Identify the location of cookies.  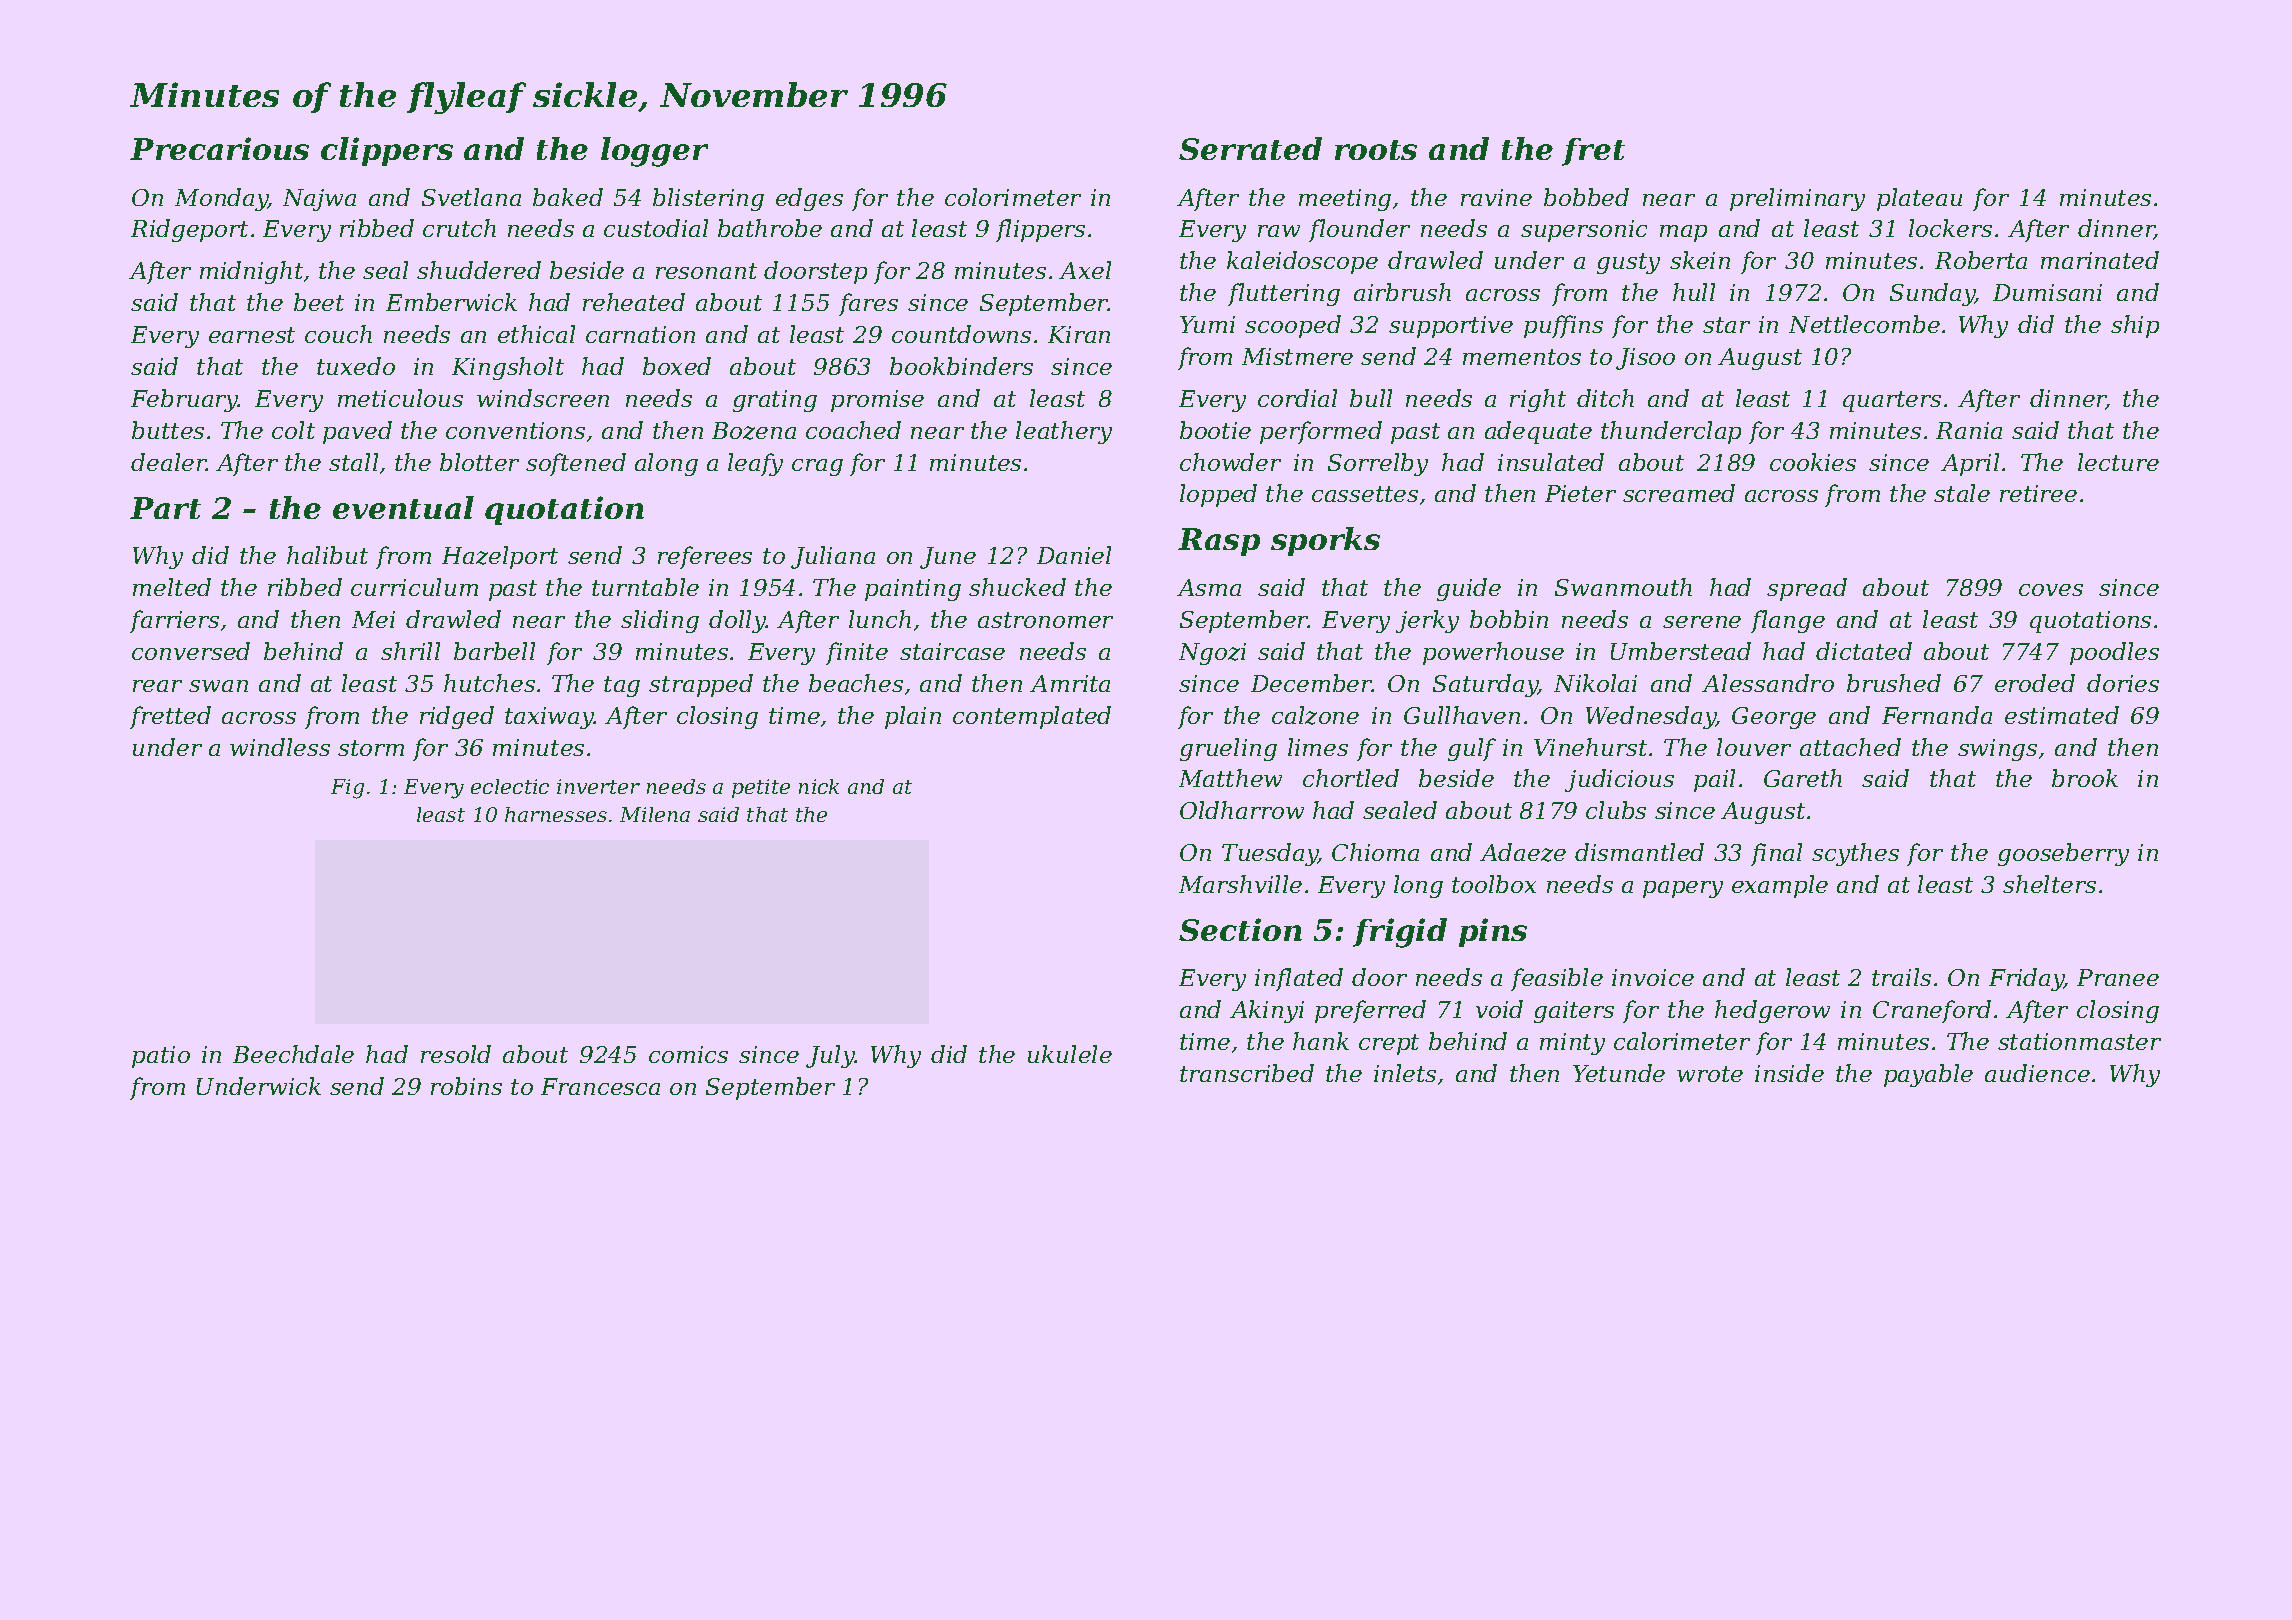
(1813, 462).
